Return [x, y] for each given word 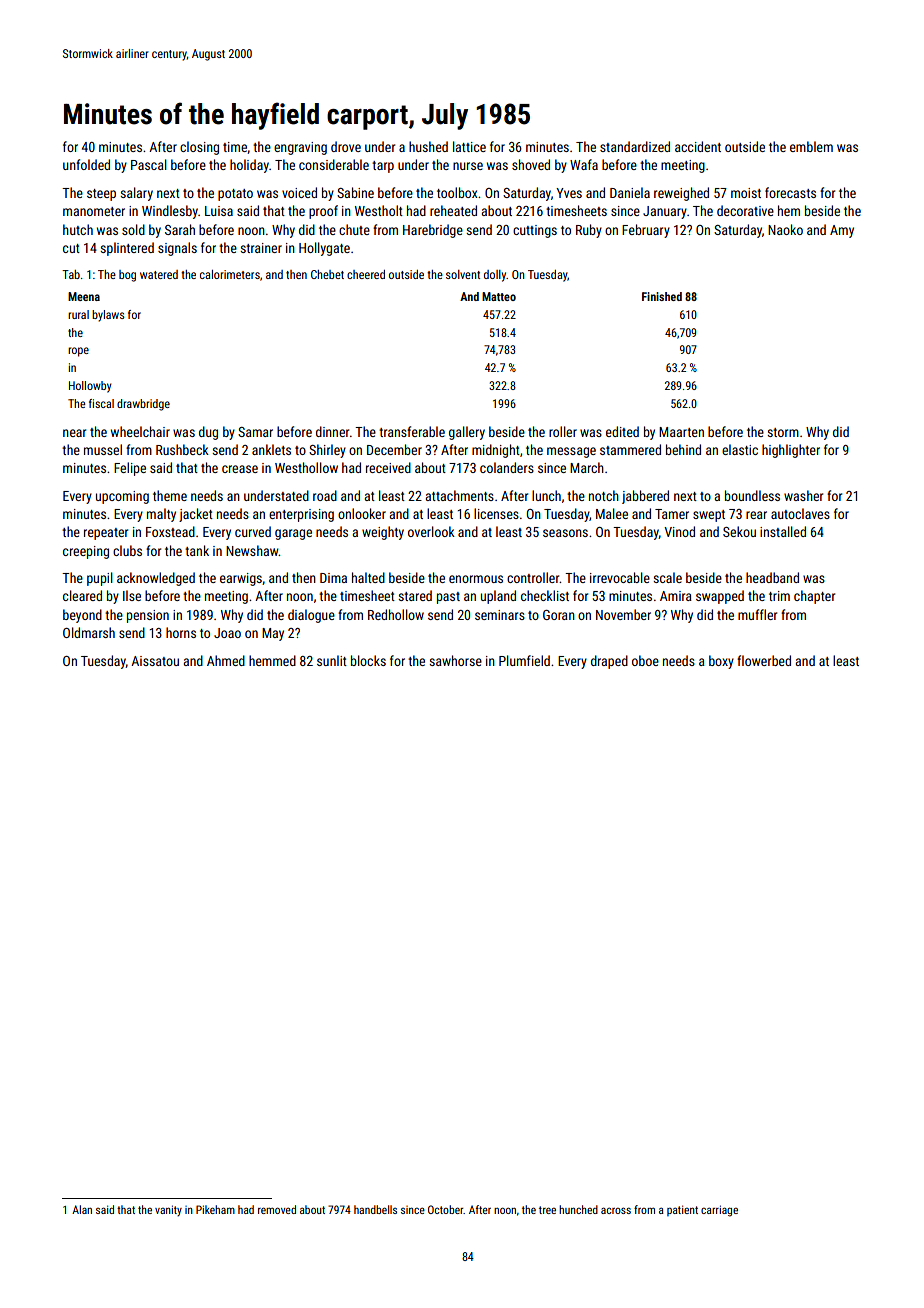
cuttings [535, 231]
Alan [82, 1209]
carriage [719, 1211]
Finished [662, 296]
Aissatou [155, 661]
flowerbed [764, 660]
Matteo [499, 296]
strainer [261, 248]
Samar [255, 432]
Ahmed [226, 660]
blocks [368, 660]
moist [746, 193]
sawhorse [455, 660]
